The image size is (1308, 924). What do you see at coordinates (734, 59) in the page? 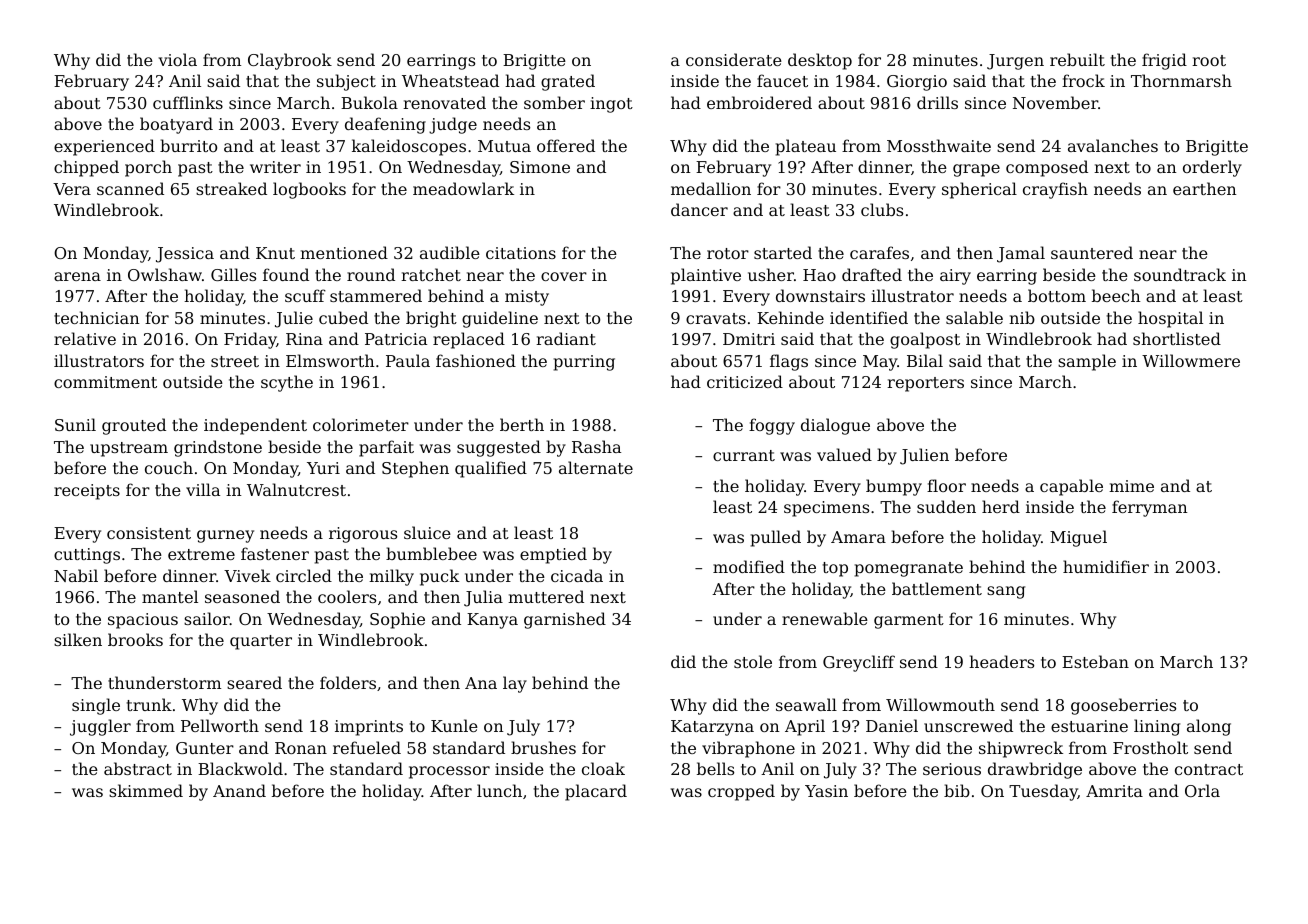
I see `considerate` at bounding box center [734, 59].
